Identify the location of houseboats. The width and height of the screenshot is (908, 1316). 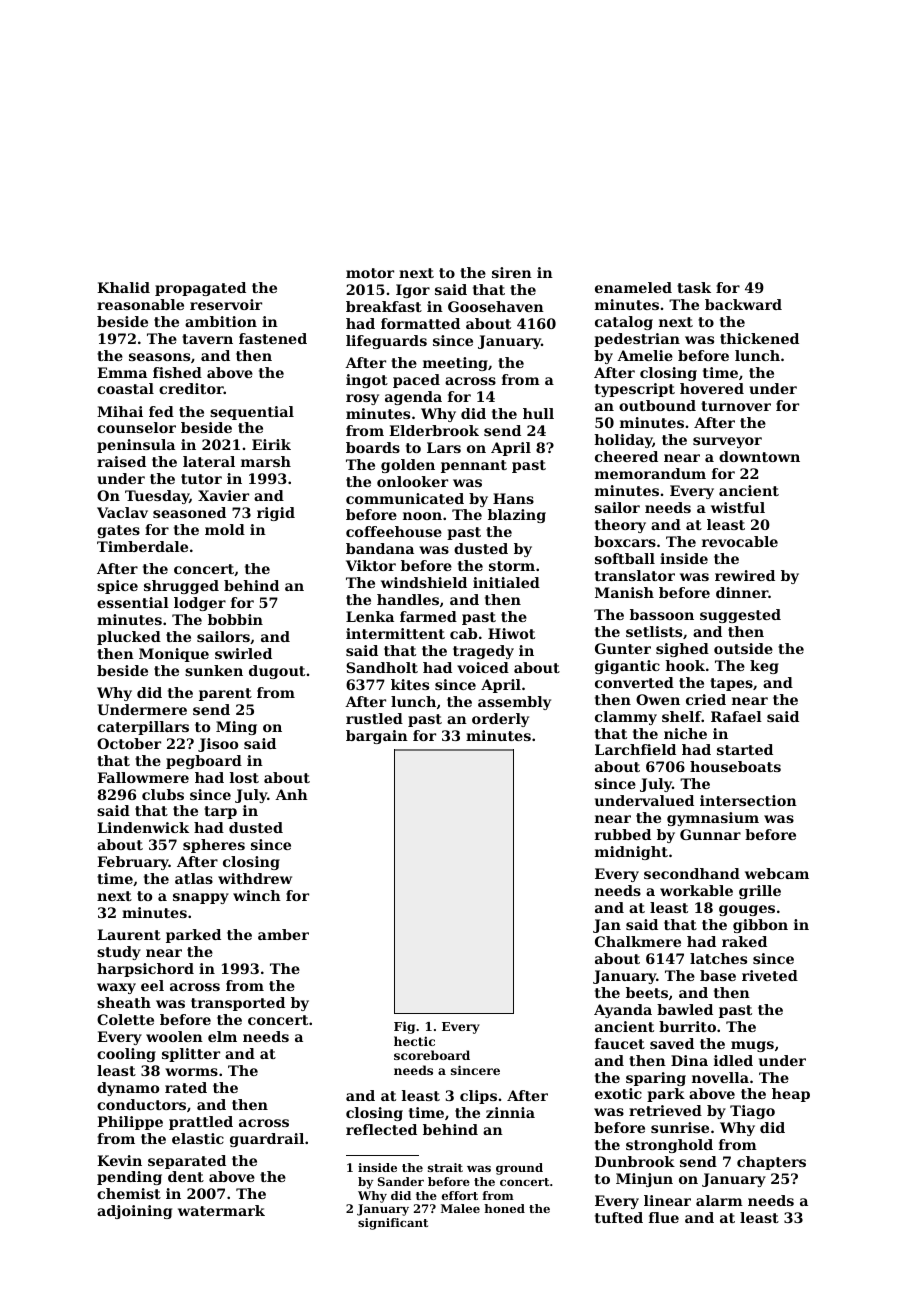
(735, 766).
